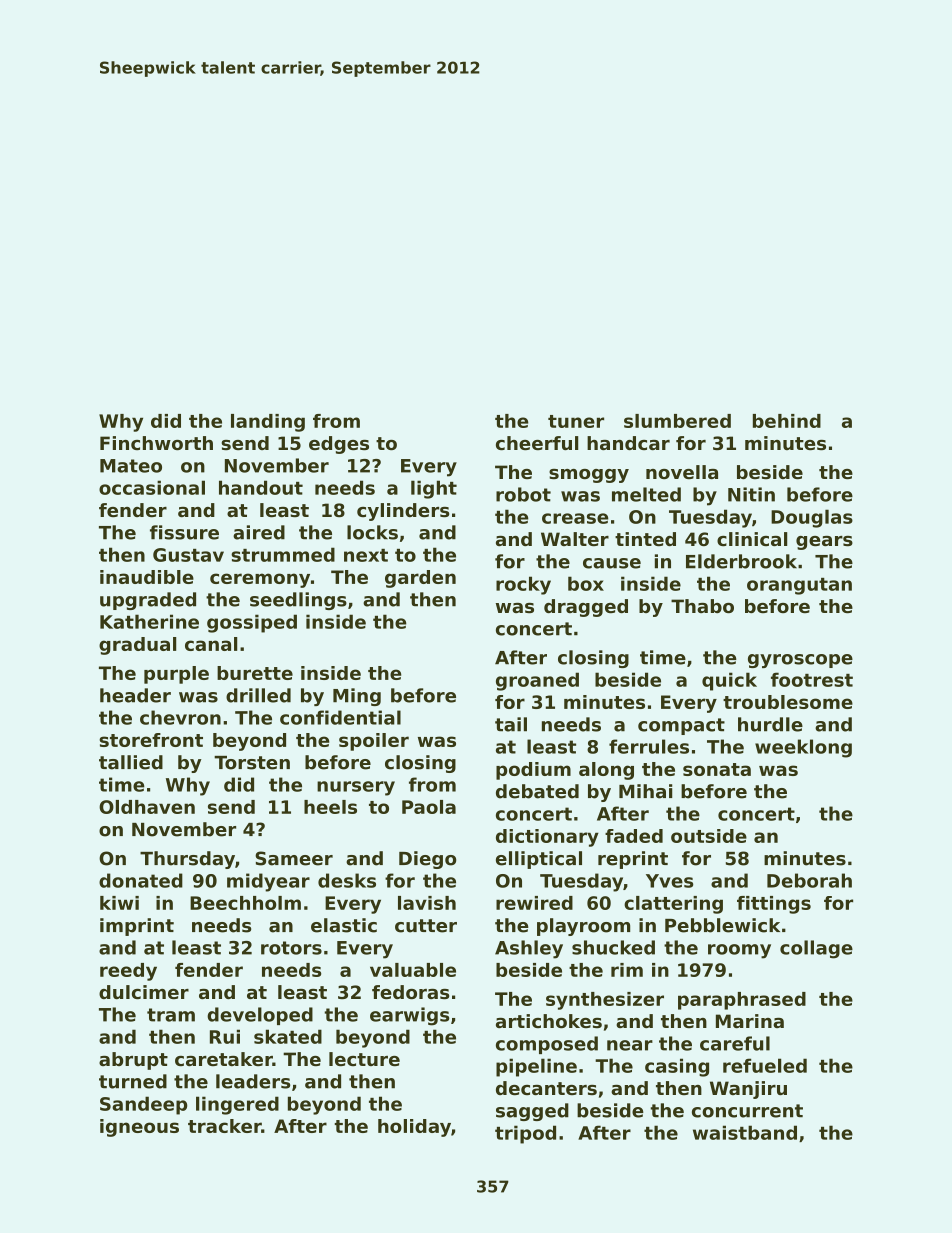 The width and height of the document is (952, 1233). I want to click on refueled, so click(765, 1065).
